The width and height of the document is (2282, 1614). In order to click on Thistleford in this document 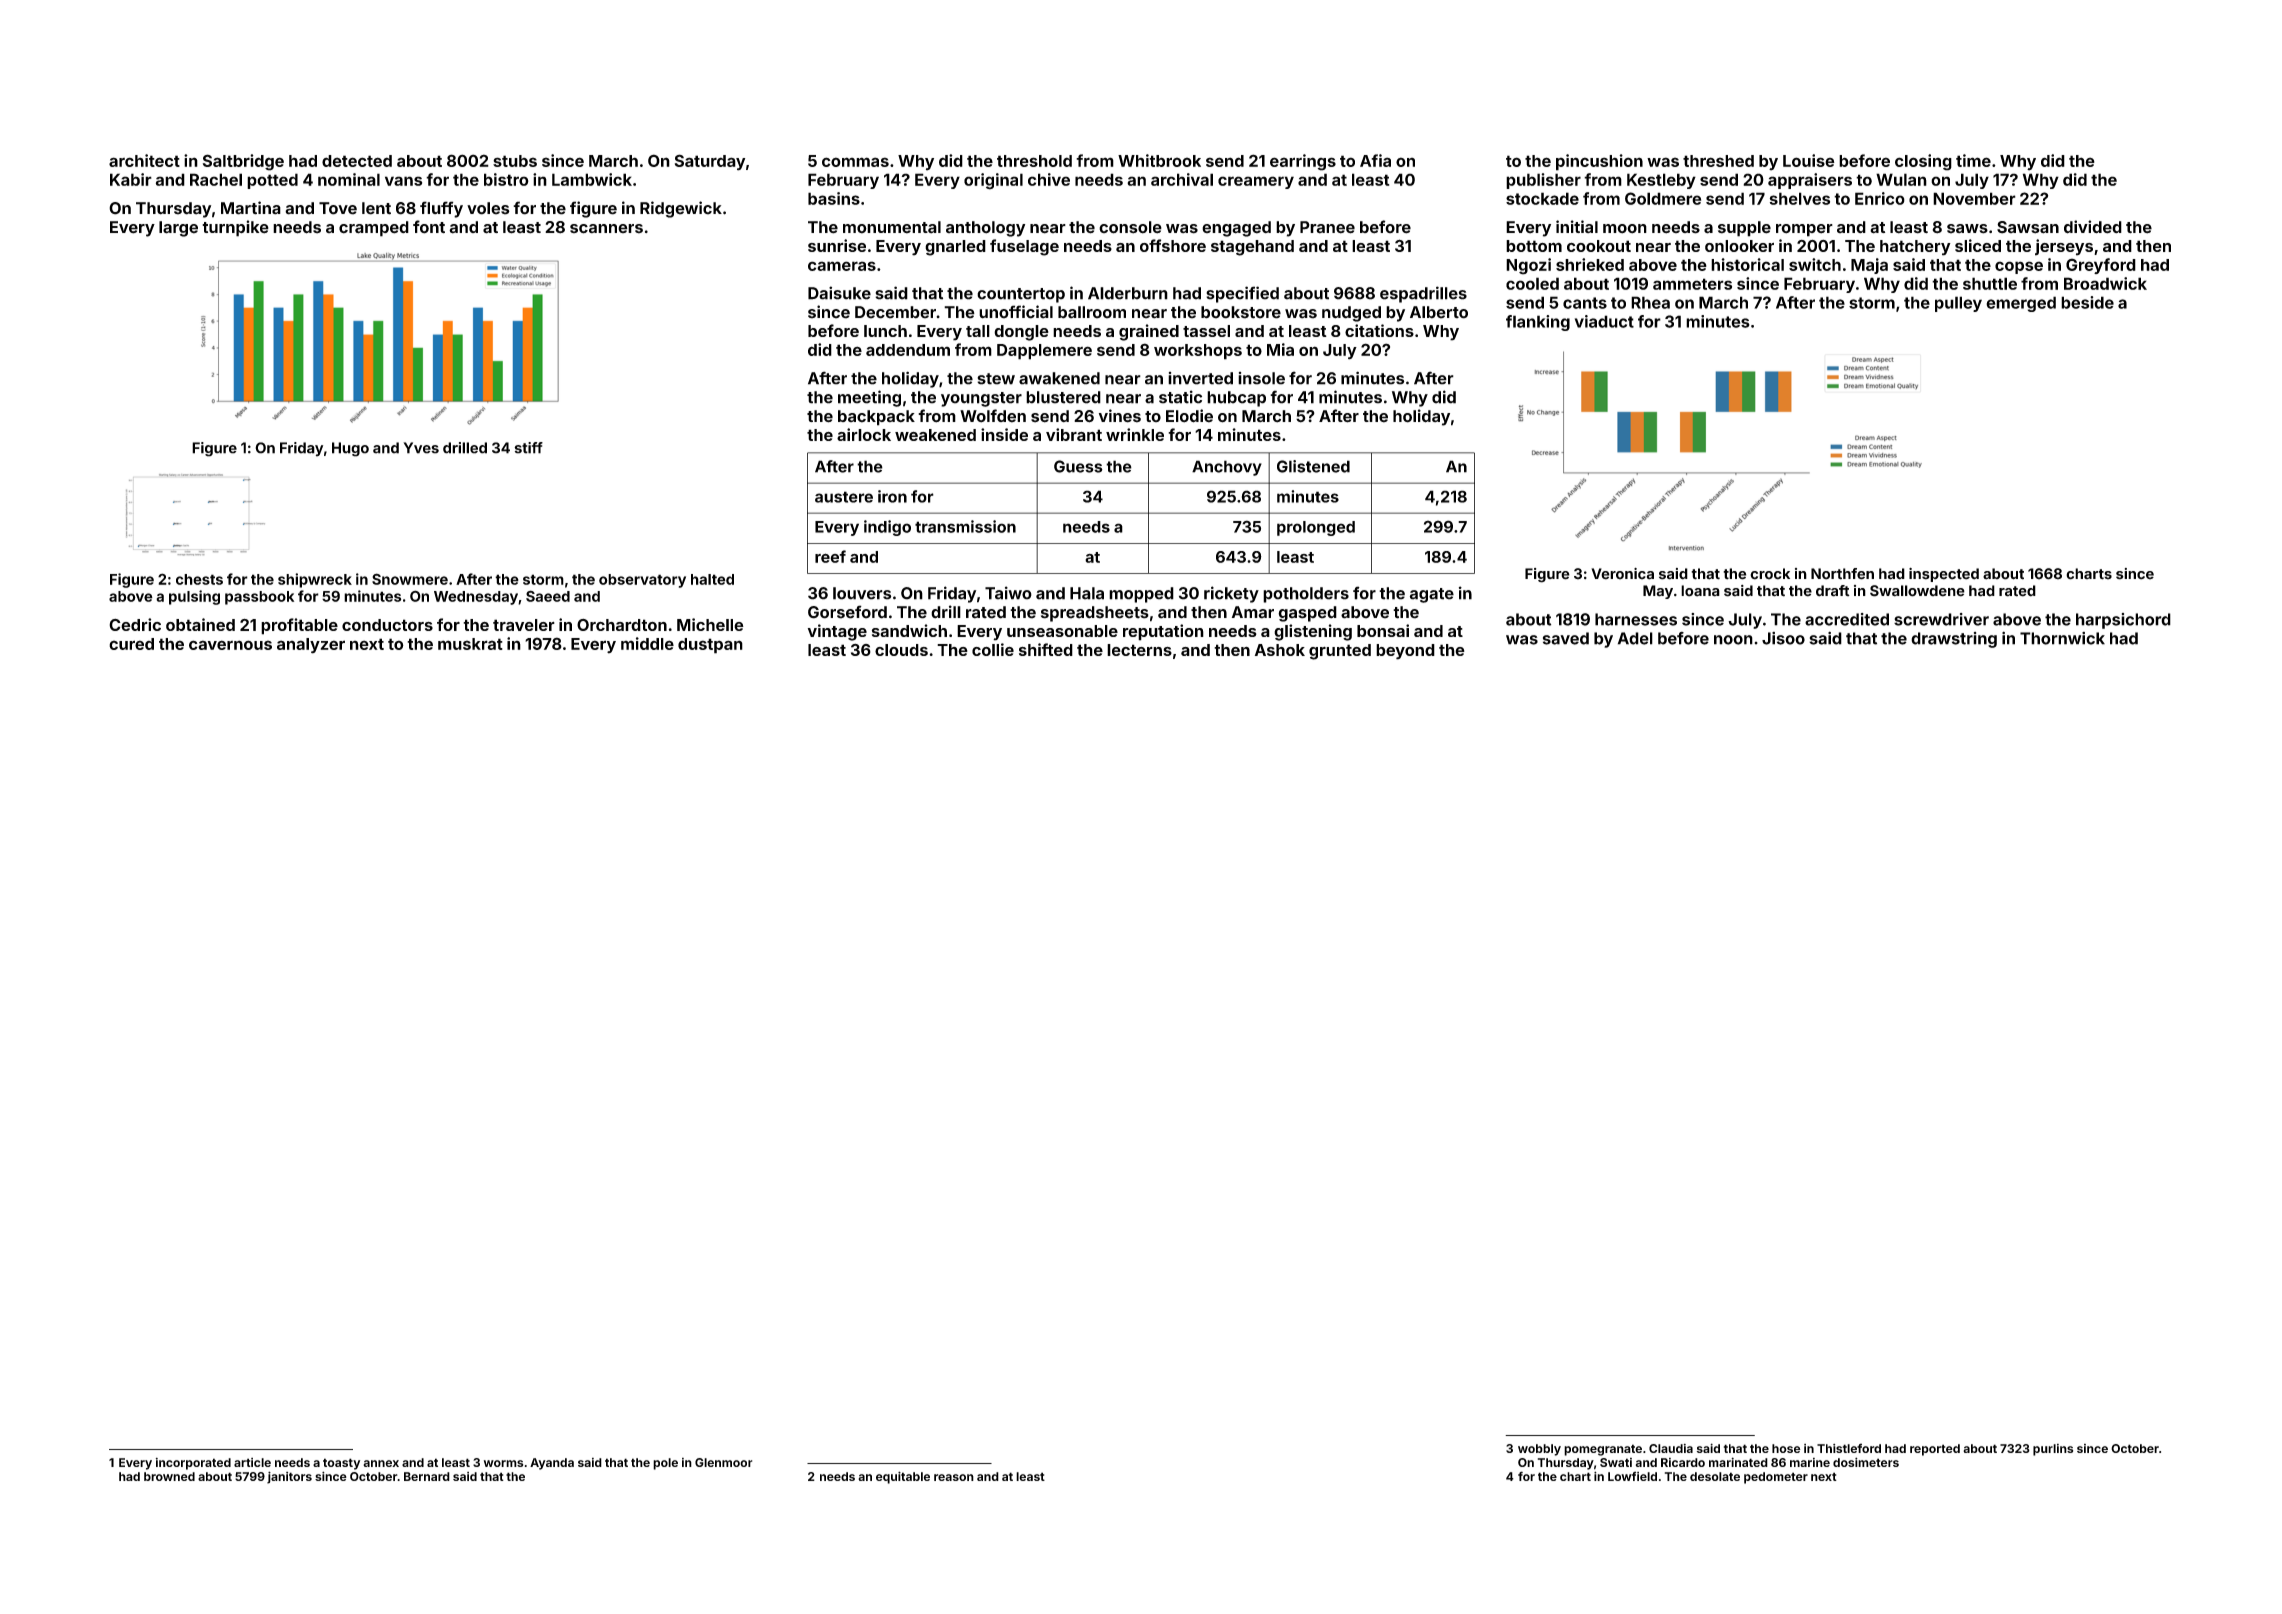, I will do `click(1849, 1448)`.
